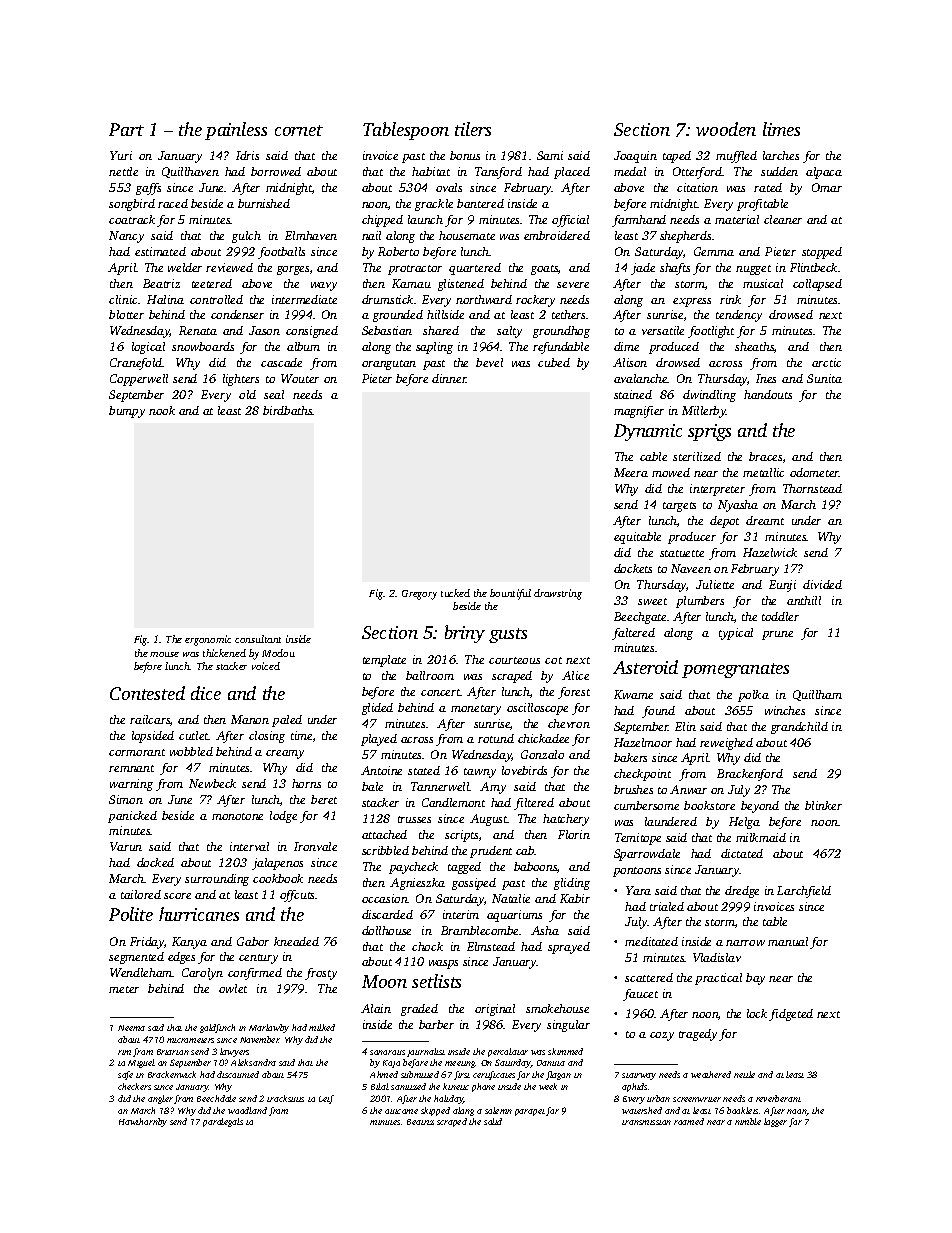 The width and height of the image is (952, 1233). I want to click on seal, so click(274, 394).
